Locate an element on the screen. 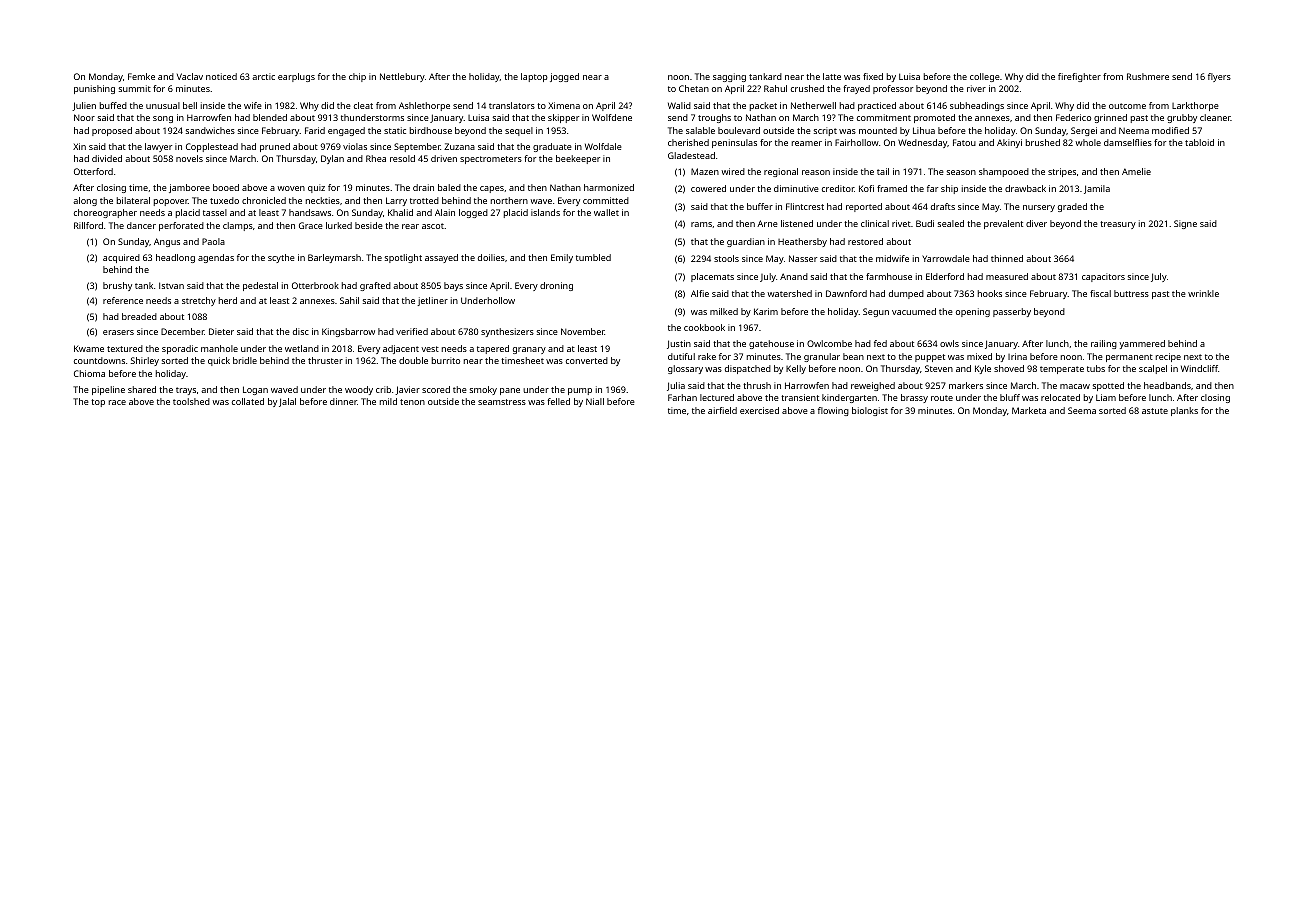 The width and height of the screenshot is (1308, 924). drain is located at coordinates (423, 187).
